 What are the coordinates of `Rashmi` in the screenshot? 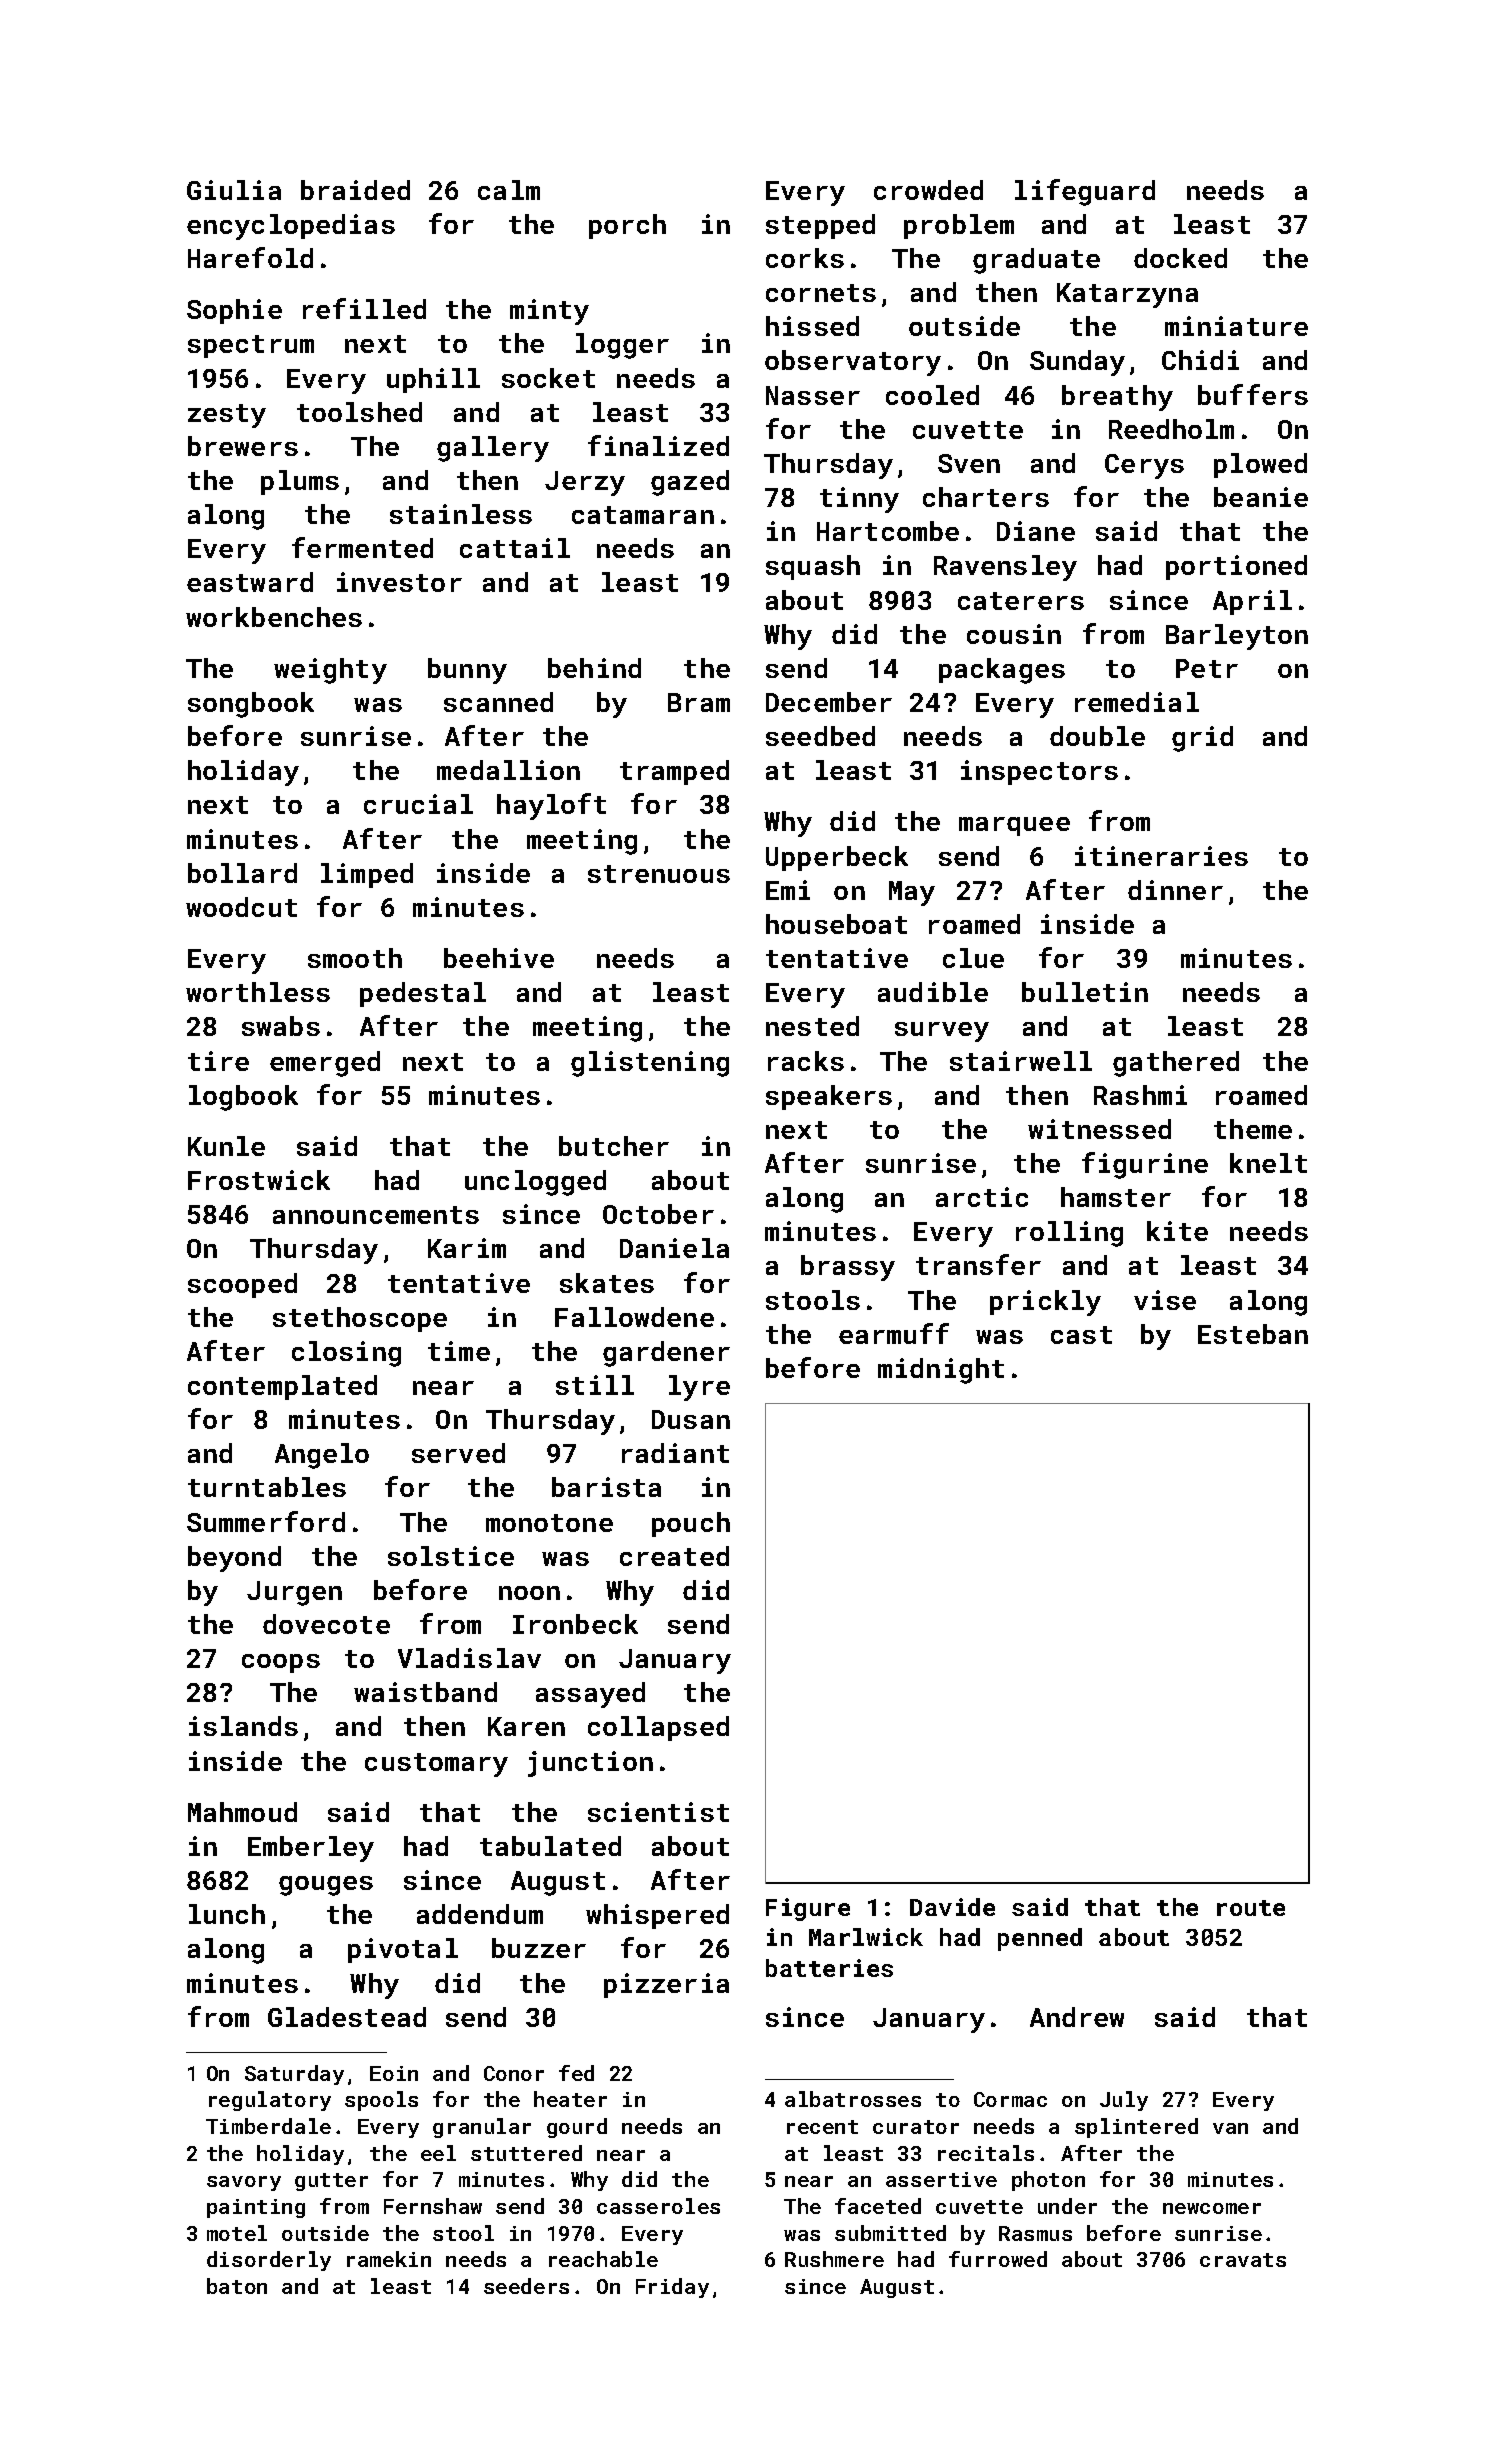 It's located at (1140, 1095).
